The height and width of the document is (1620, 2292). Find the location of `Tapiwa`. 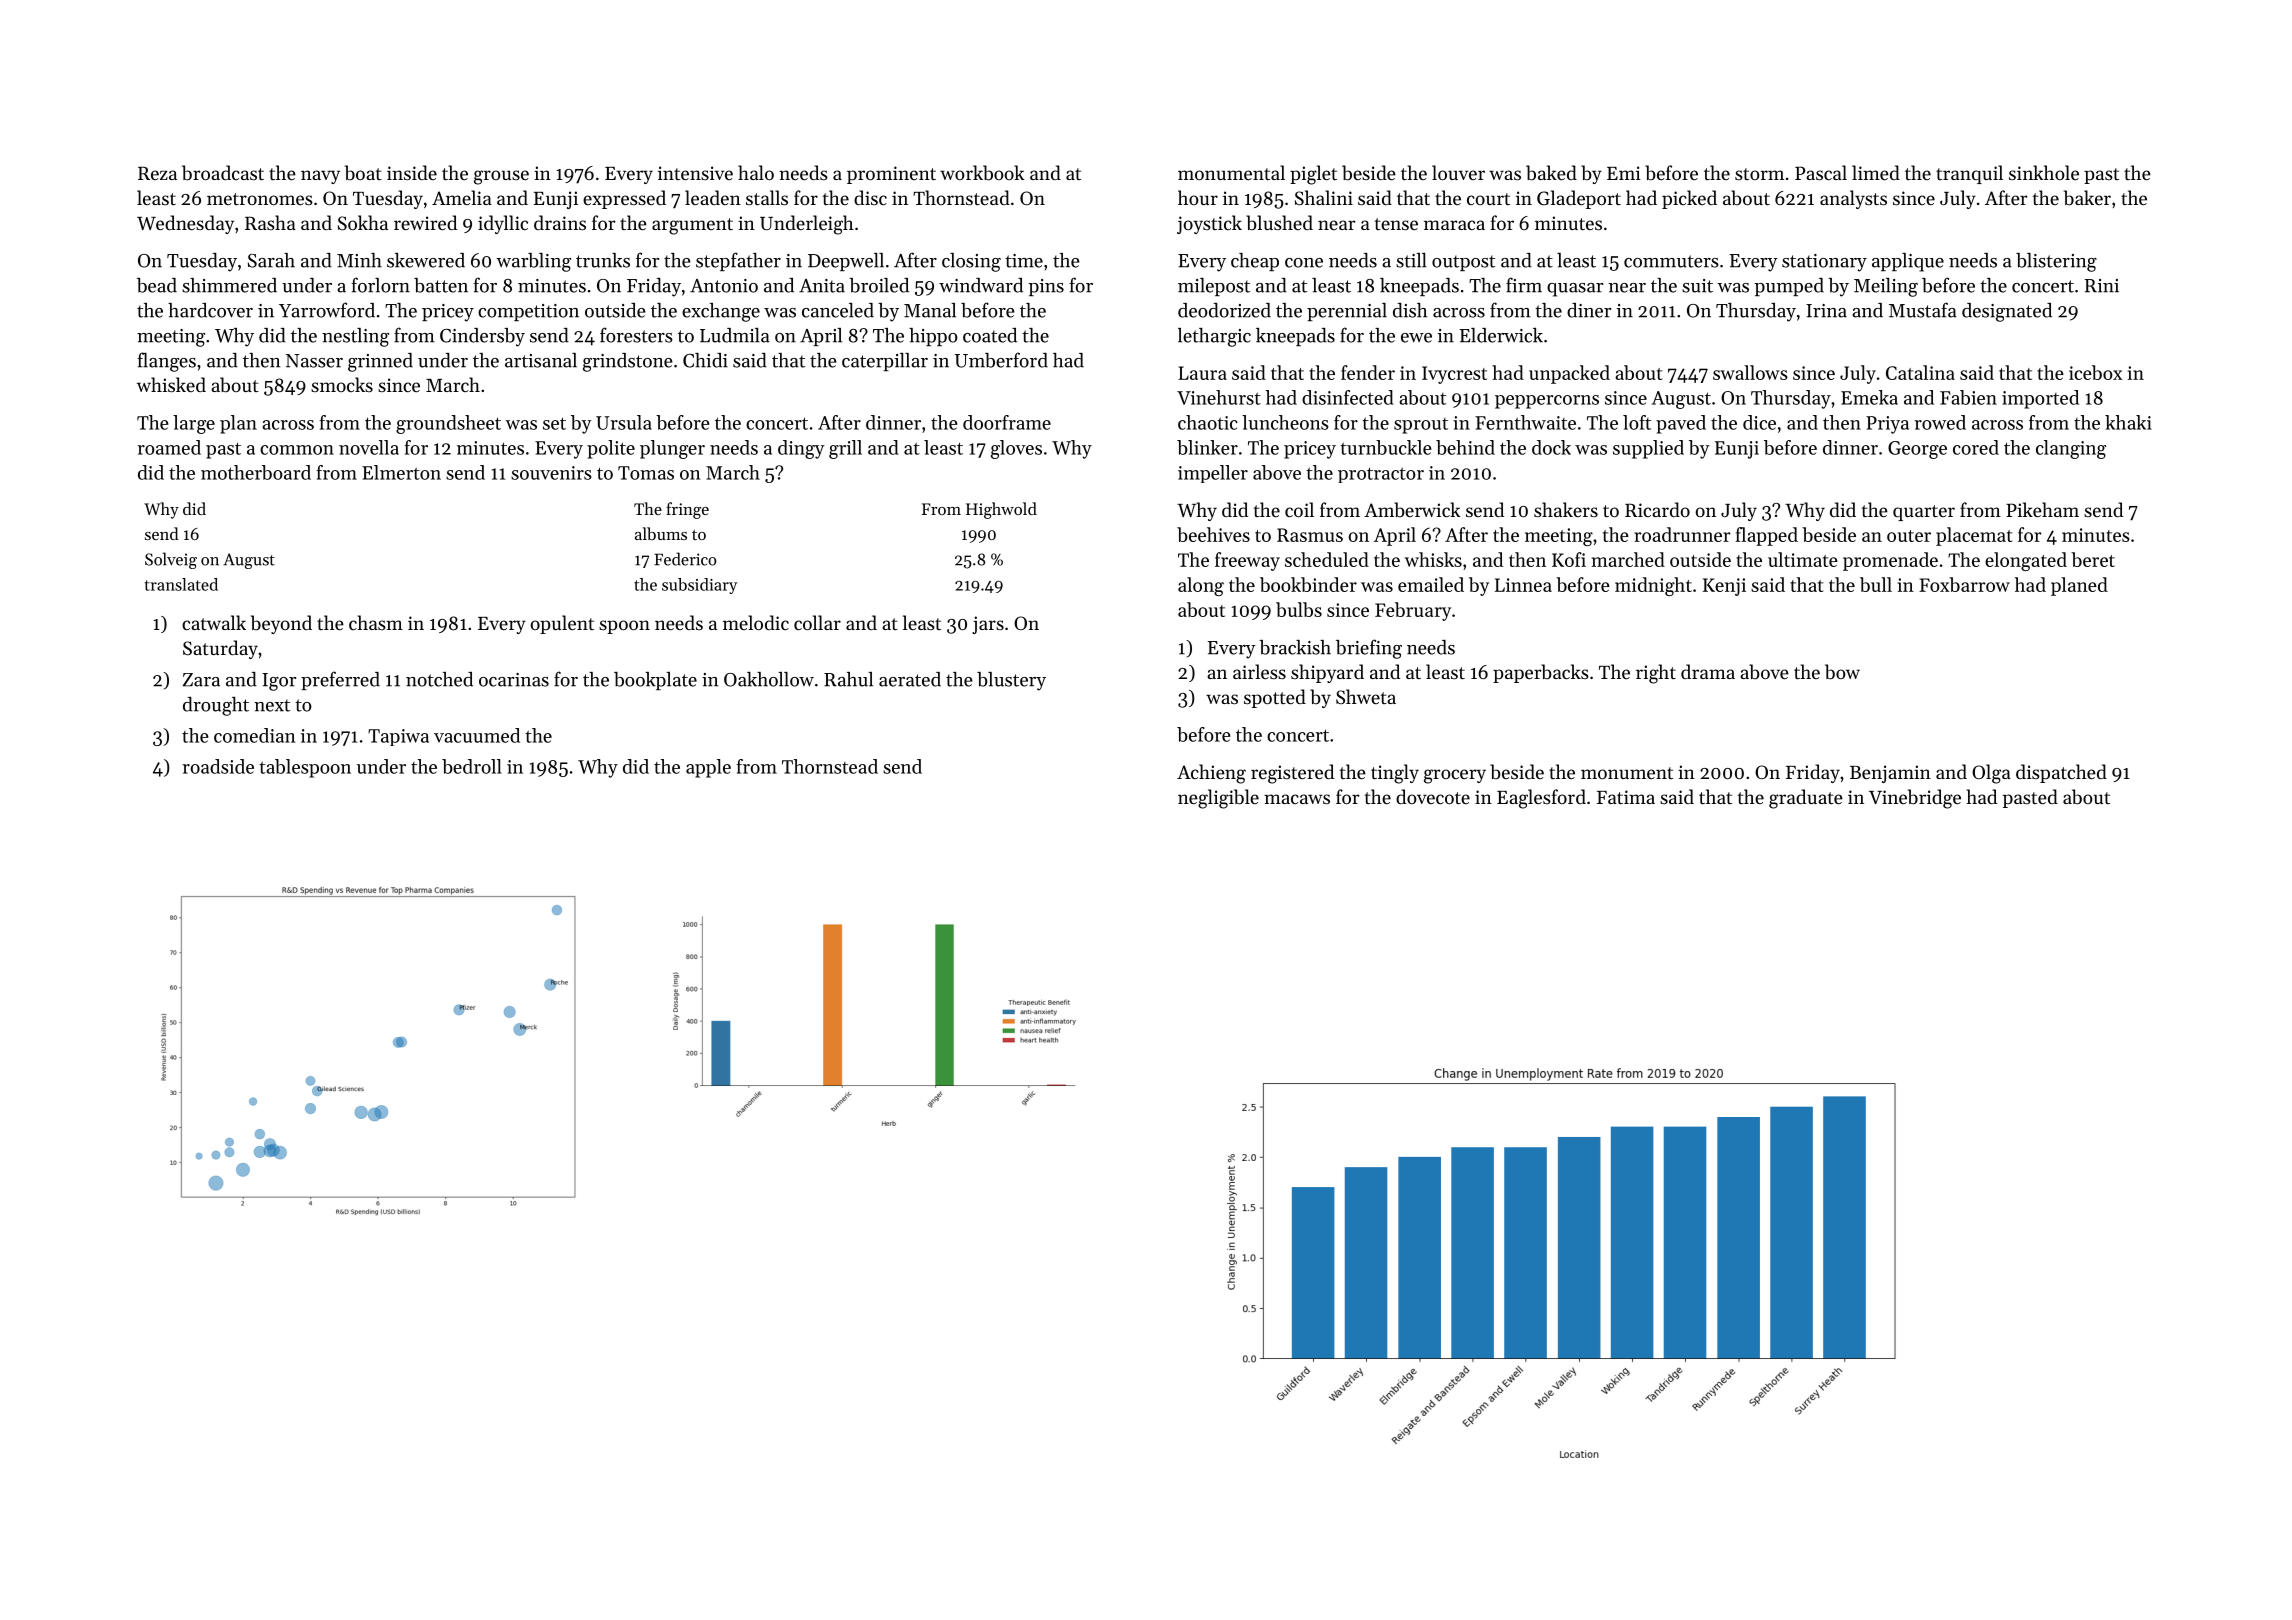

Tapiwa is located at coordinates (398, 737).
